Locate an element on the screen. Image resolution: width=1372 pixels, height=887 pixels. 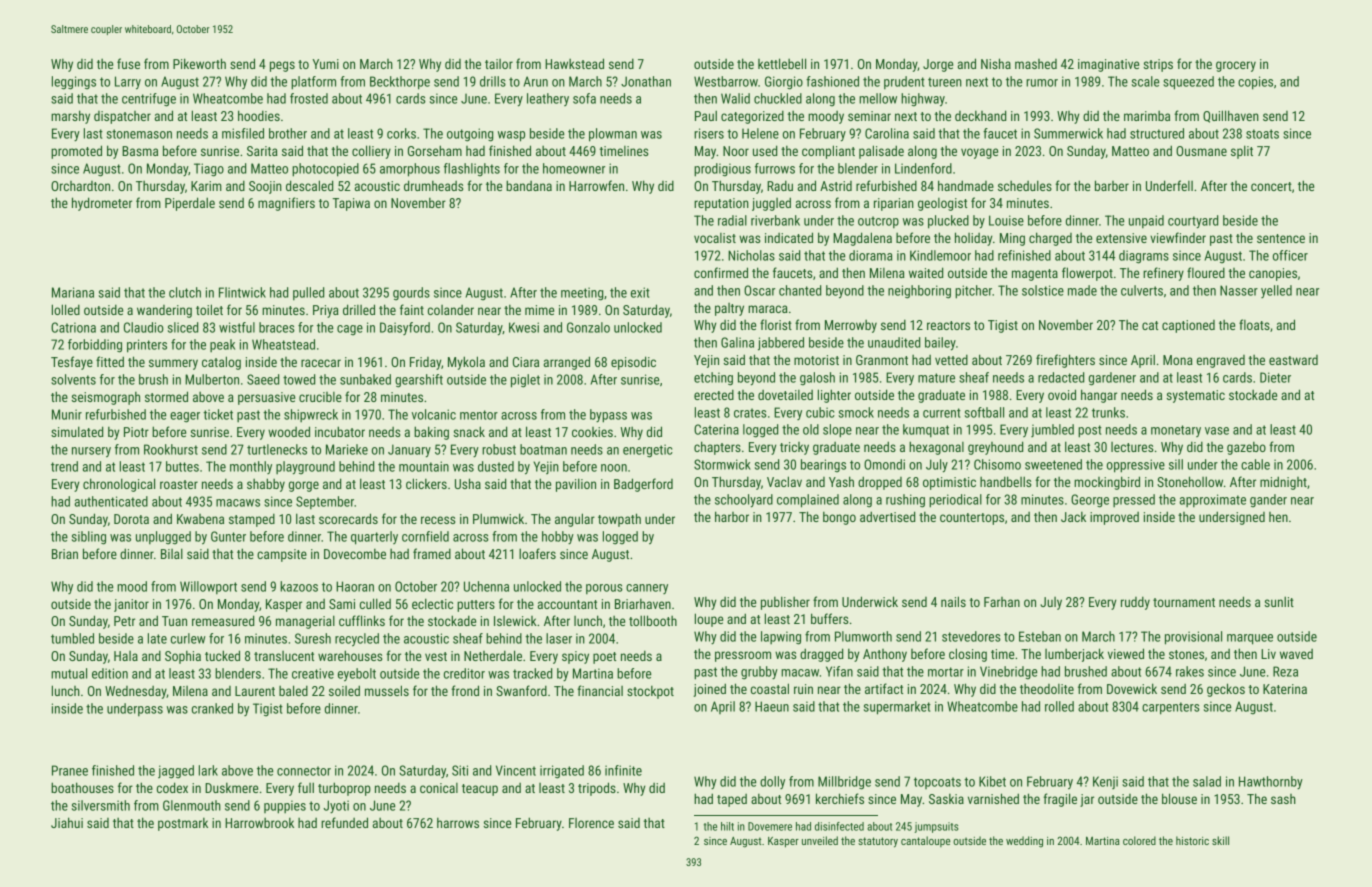
approximate is located at coordinates (1213, 500).
